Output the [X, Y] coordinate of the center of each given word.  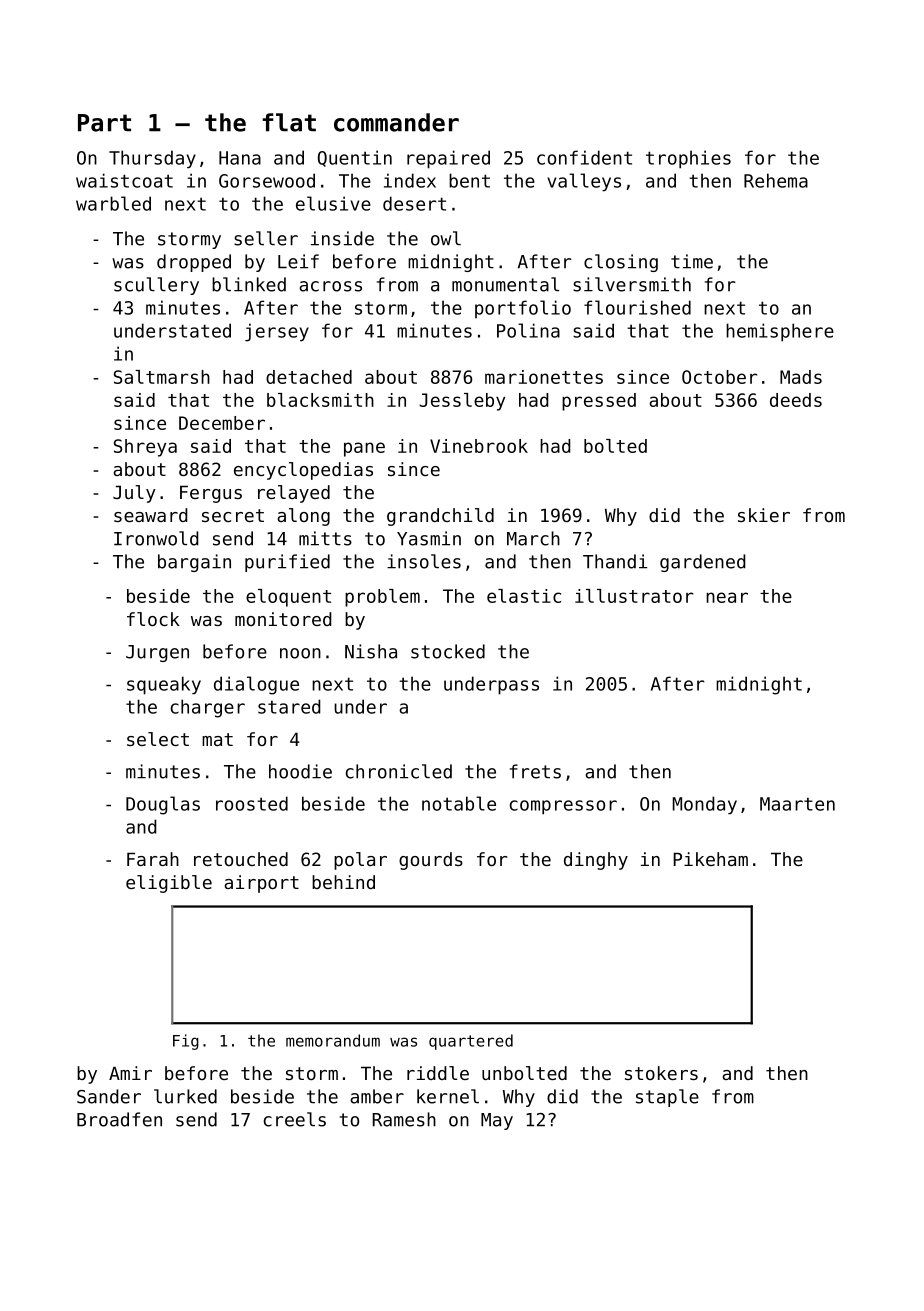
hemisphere [780, 332]
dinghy [596, 861]
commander [396, 122]
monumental [505, 284]
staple [667, 1098]
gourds [431, 861]
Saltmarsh [162, 377]
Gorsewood [267, 180]
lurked [185, 1096]
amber [377, 1096]
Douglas [163, 805]
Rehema [776, 180]
